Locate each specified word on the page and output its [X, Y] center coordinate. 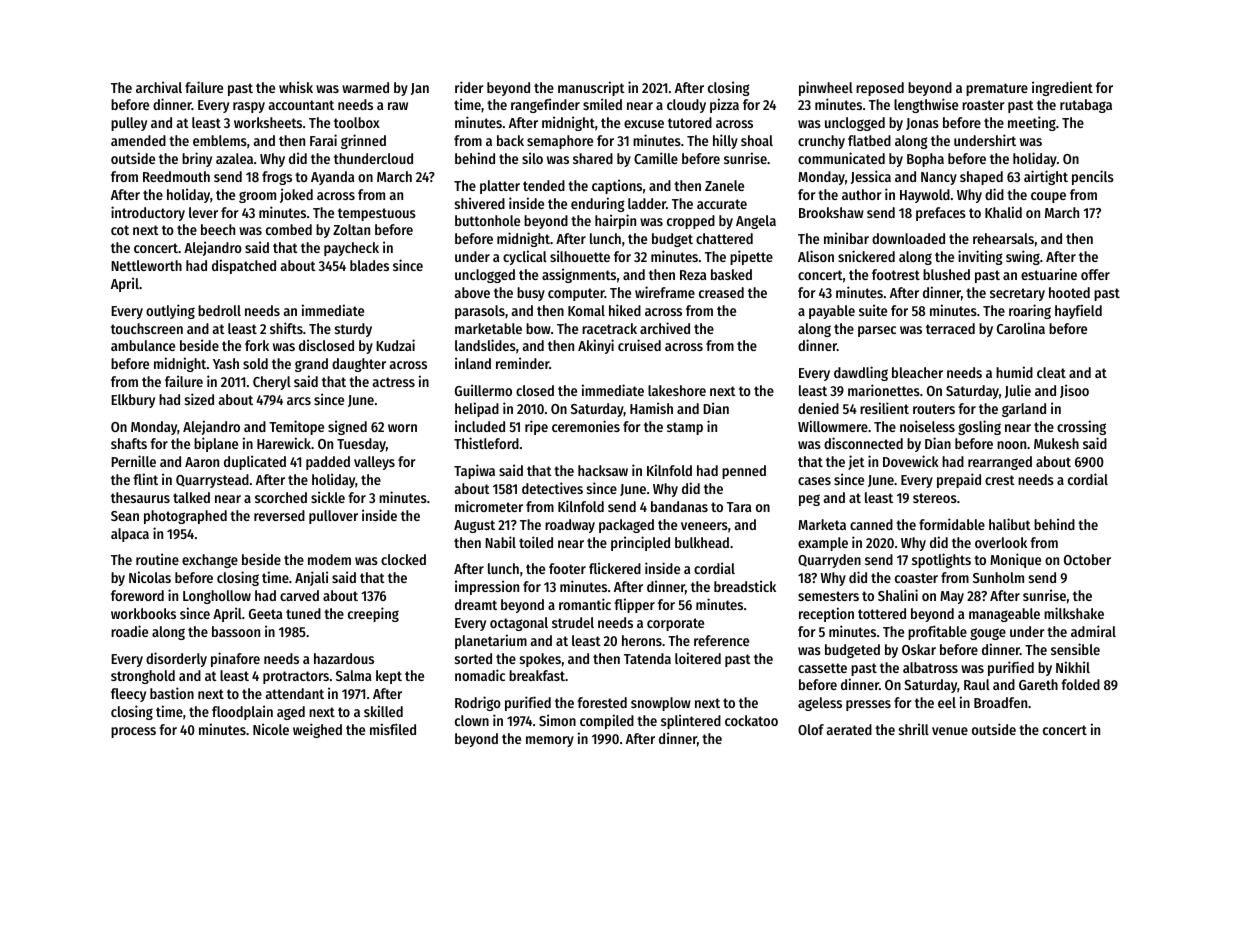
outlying [170, 311]
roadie [129, 631]
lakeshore [677, 390]
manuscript [591, 88]
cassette [822, 668]
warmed [365, 87]
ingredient [1062, 88]
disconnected [863, 443]
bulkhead [702, 542]
